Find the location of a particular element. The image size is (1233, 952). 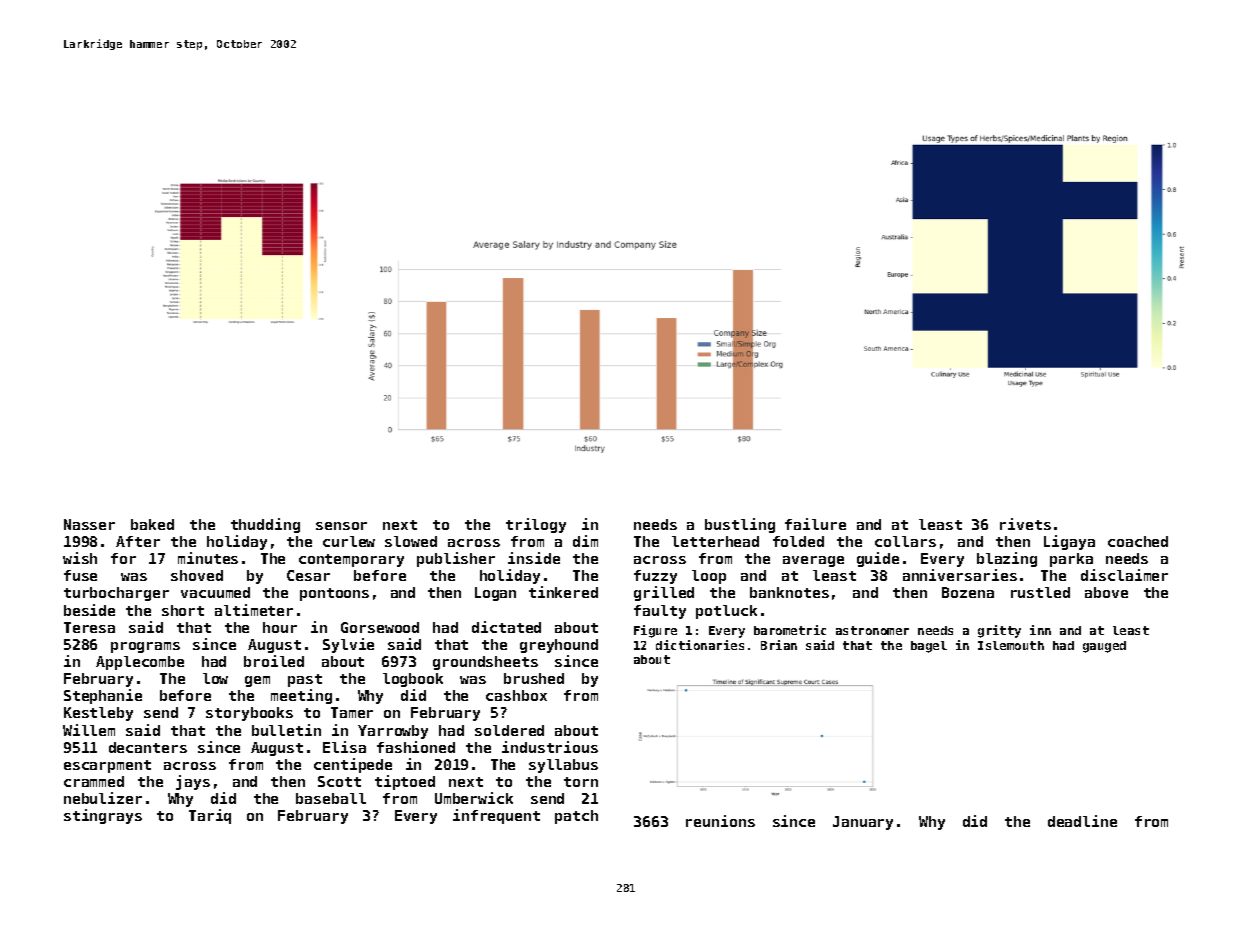

rivets is located at coordinates (1025, 524).
